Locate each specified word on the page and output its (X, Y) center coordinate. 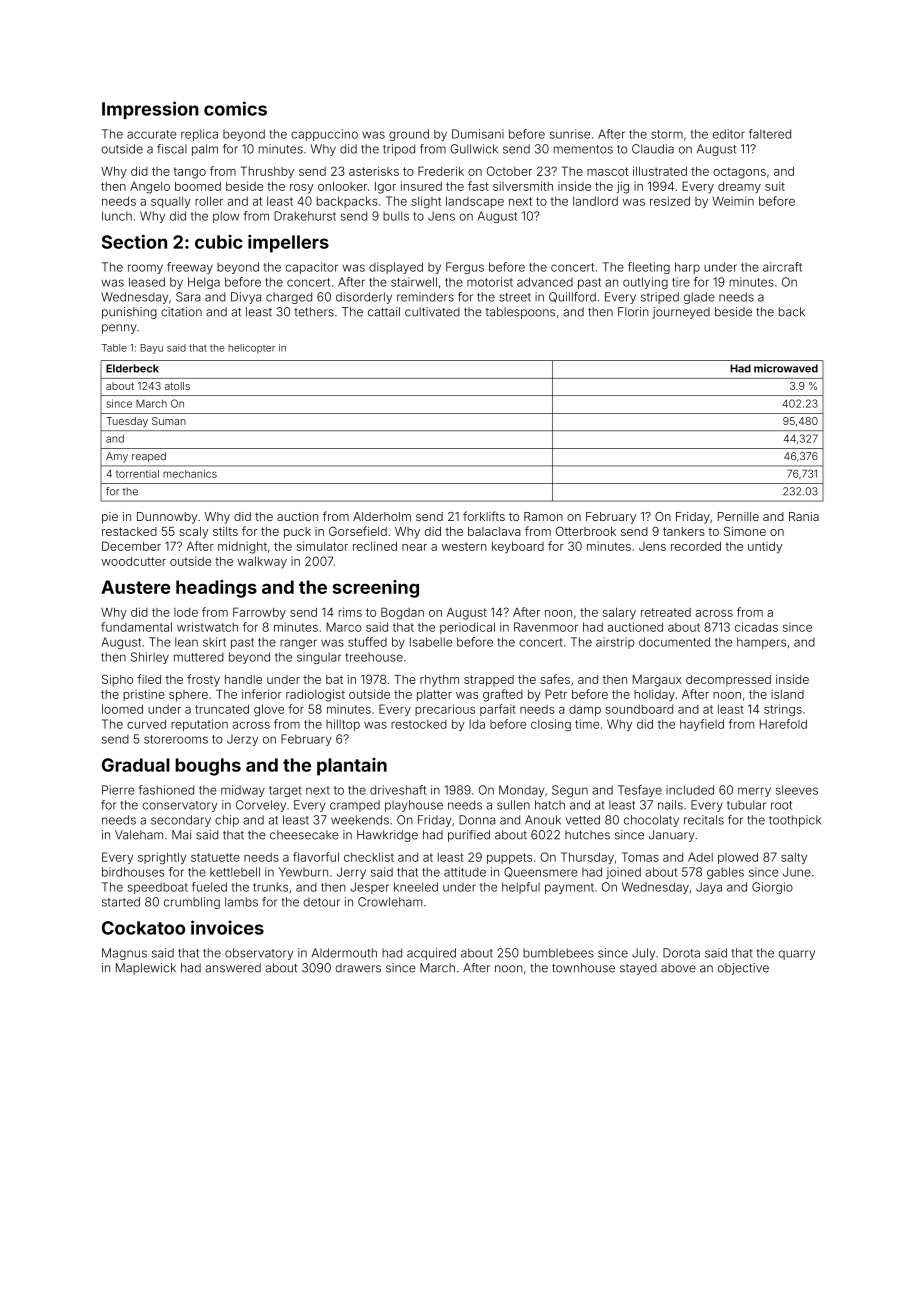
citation (181, 312)
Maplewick (146, 969)
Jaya (709, 888)
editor (729, 134)
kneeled (416, 887)
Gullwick (474, 149)
